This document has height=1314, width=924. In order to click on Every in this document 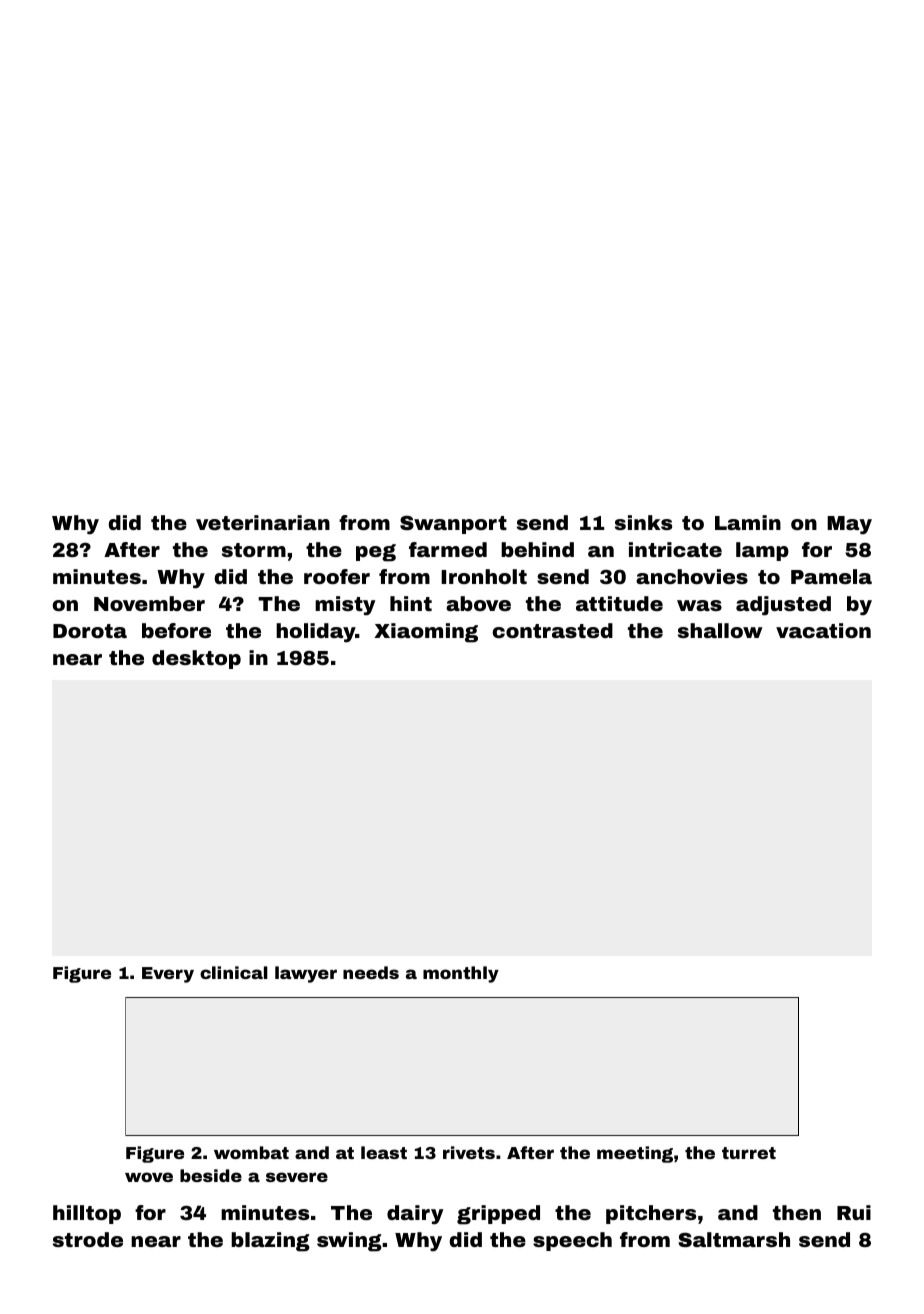, I will do `click(168, 975)`.
